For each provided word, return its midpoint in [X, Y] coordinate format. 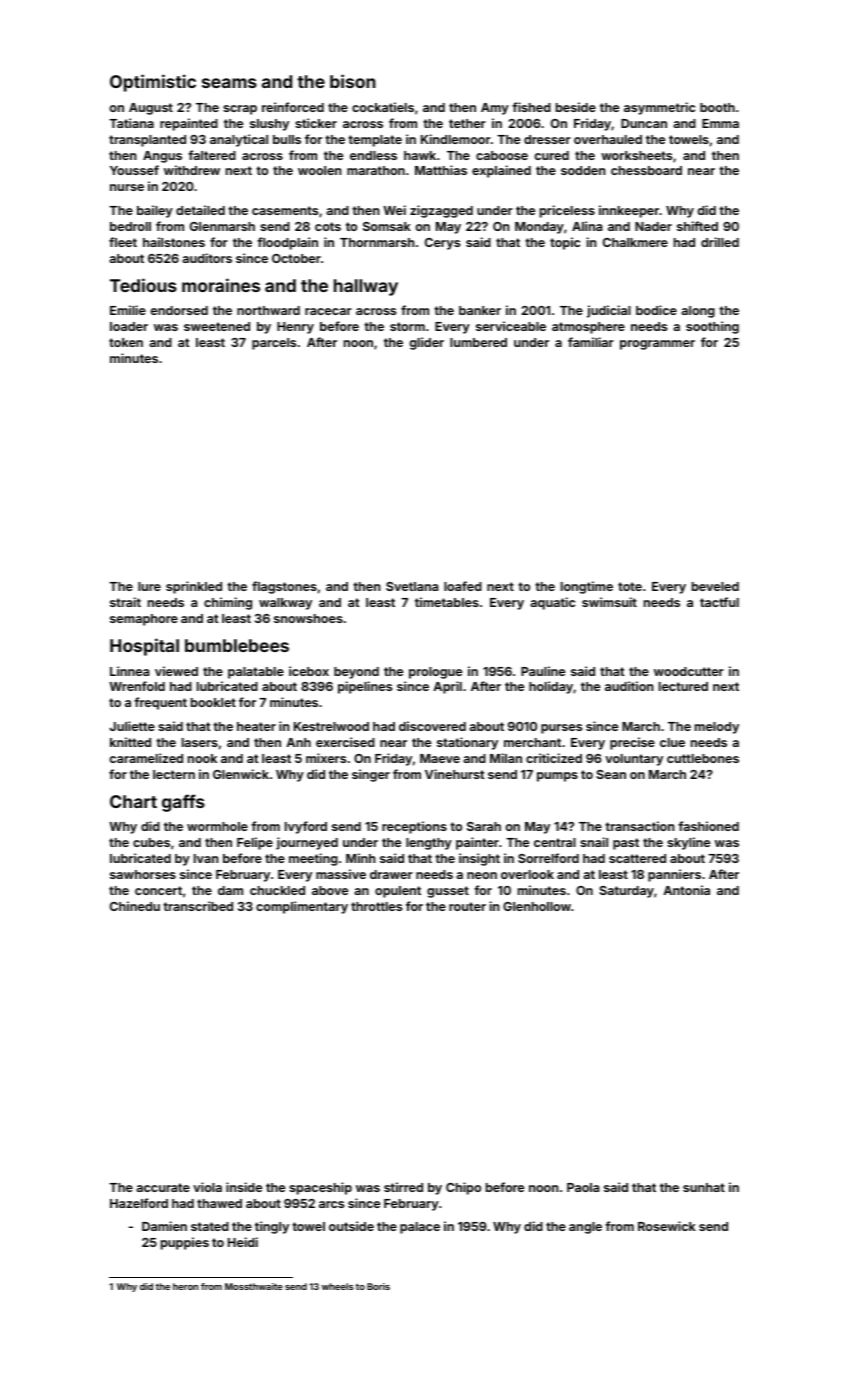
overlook [527, 874]
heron [185, 1286]
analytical [239, 140]
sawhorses [143, 874]
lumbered [478, 342]
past [626, 844]
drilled [720, 242]
